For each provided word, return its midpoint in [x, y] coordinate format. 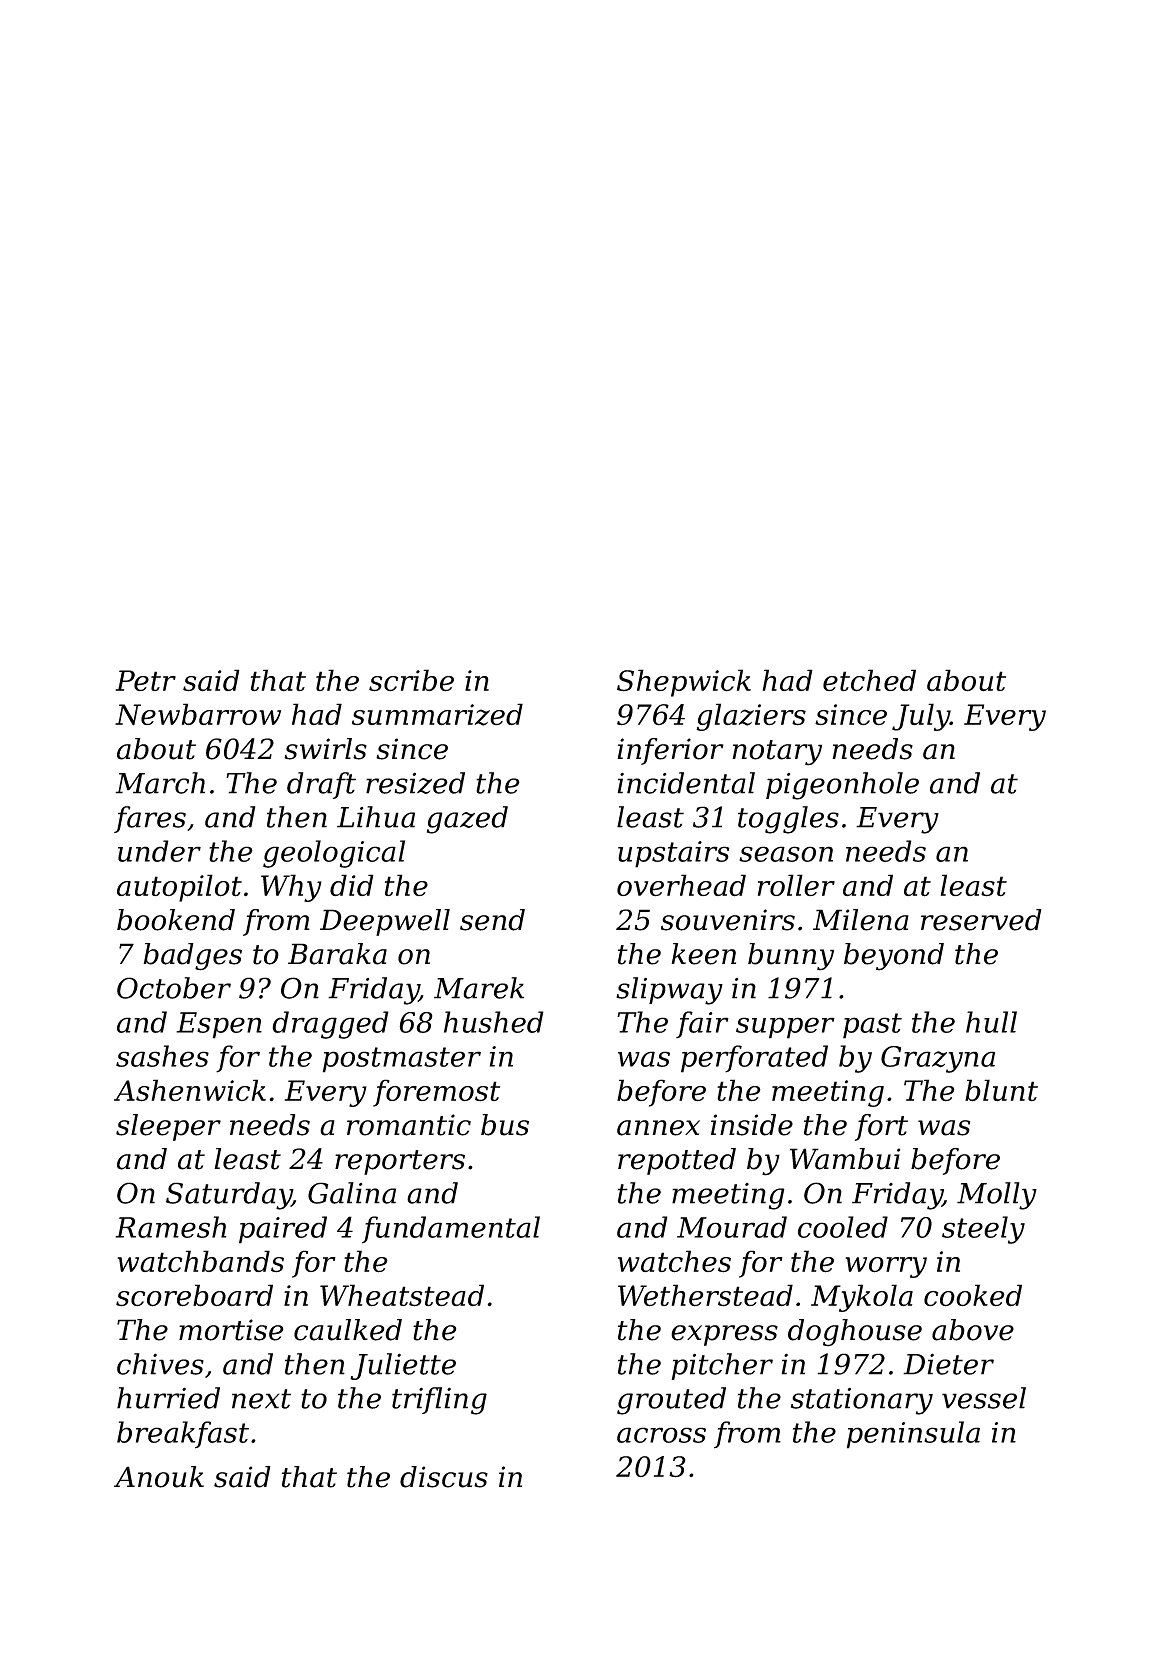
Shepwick [684, 683]
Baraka [337, 954]
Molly [997, 1196]
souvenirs [728, 920]
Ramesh [171, 1227]
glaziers [751, 717]
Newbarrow [198, 714]
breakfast [183, 1435]
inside [752, 1125]
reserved [981, 920]
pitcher [722, 1366]
